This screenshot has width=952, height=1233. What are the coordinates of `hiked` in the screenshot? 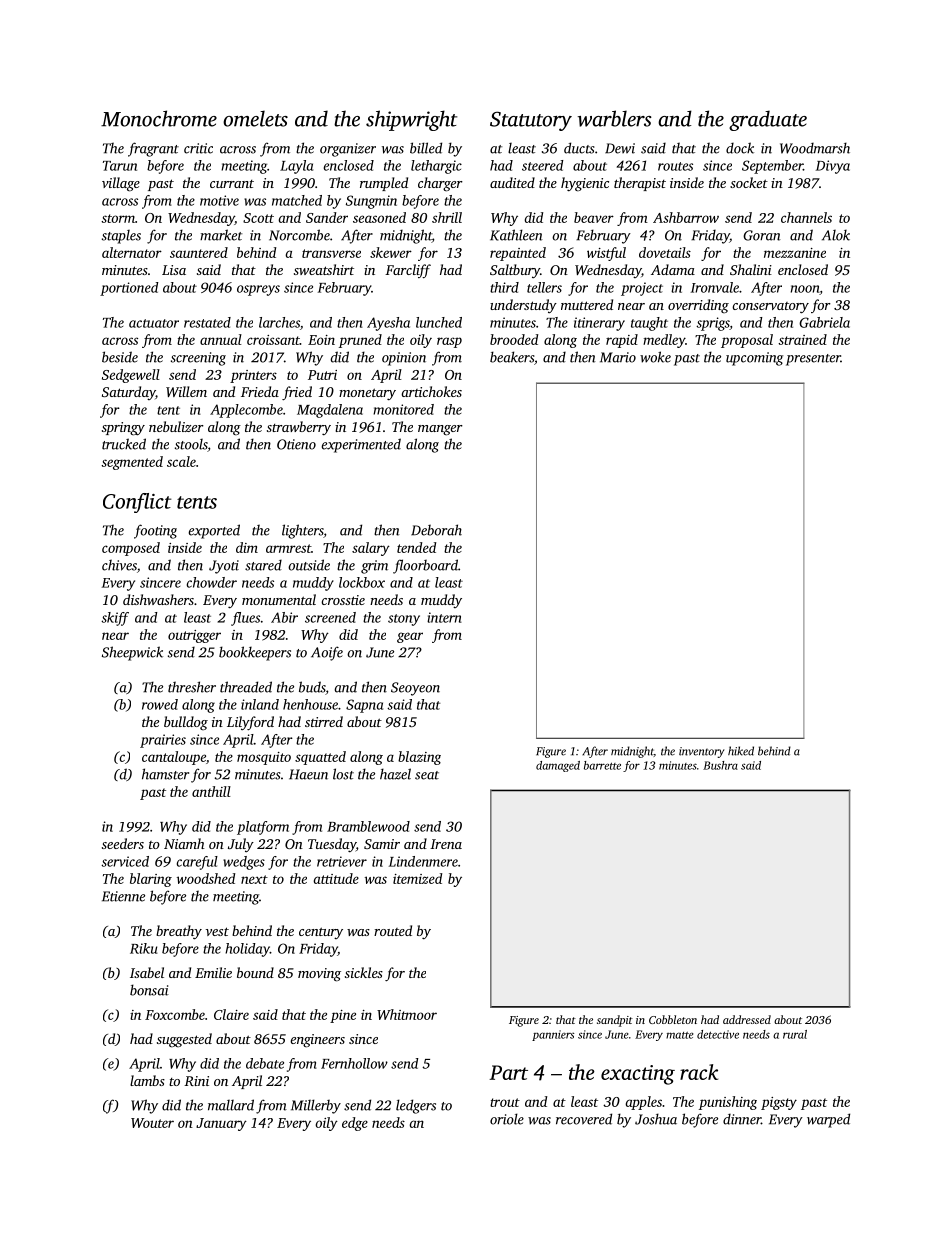 It's located at (741, 751).
